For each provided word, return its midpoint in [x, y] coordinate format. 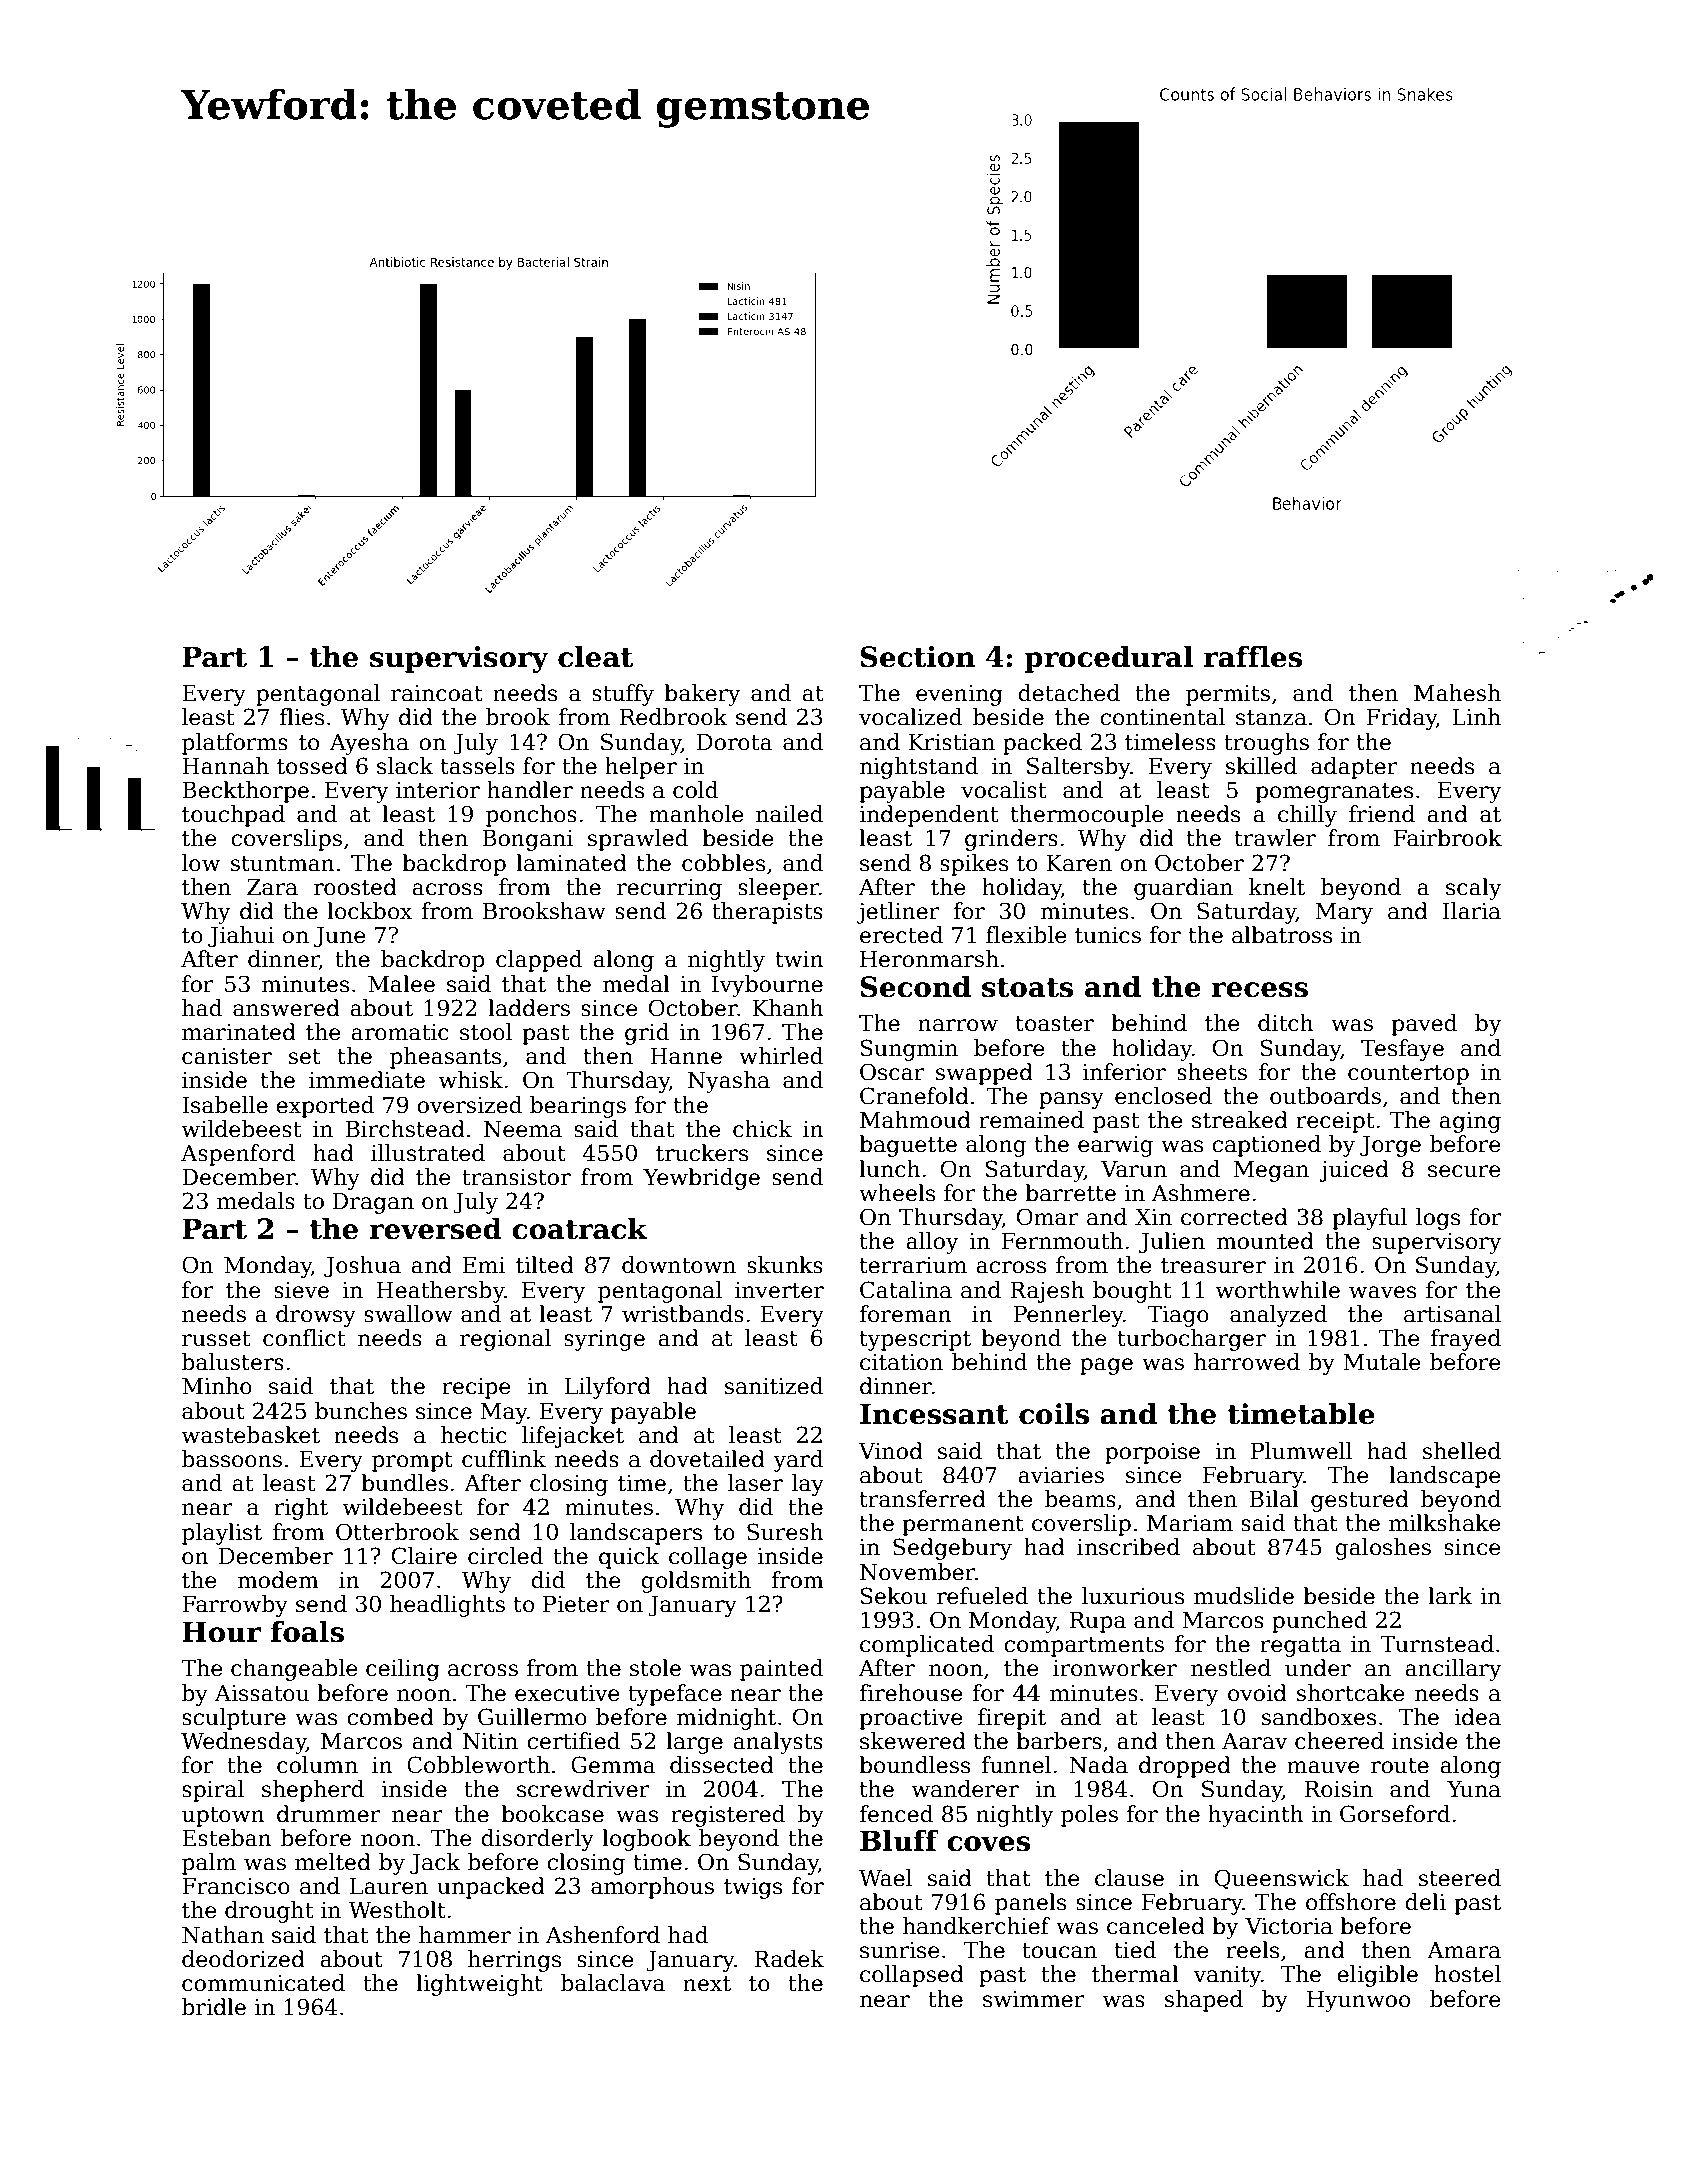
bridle [214, 2007]
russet [216, 1339]
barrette [1070, 1193]
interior [438, 790]
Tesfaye [1402, 1050]
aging [1470, 1122]
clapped [539, 961]
